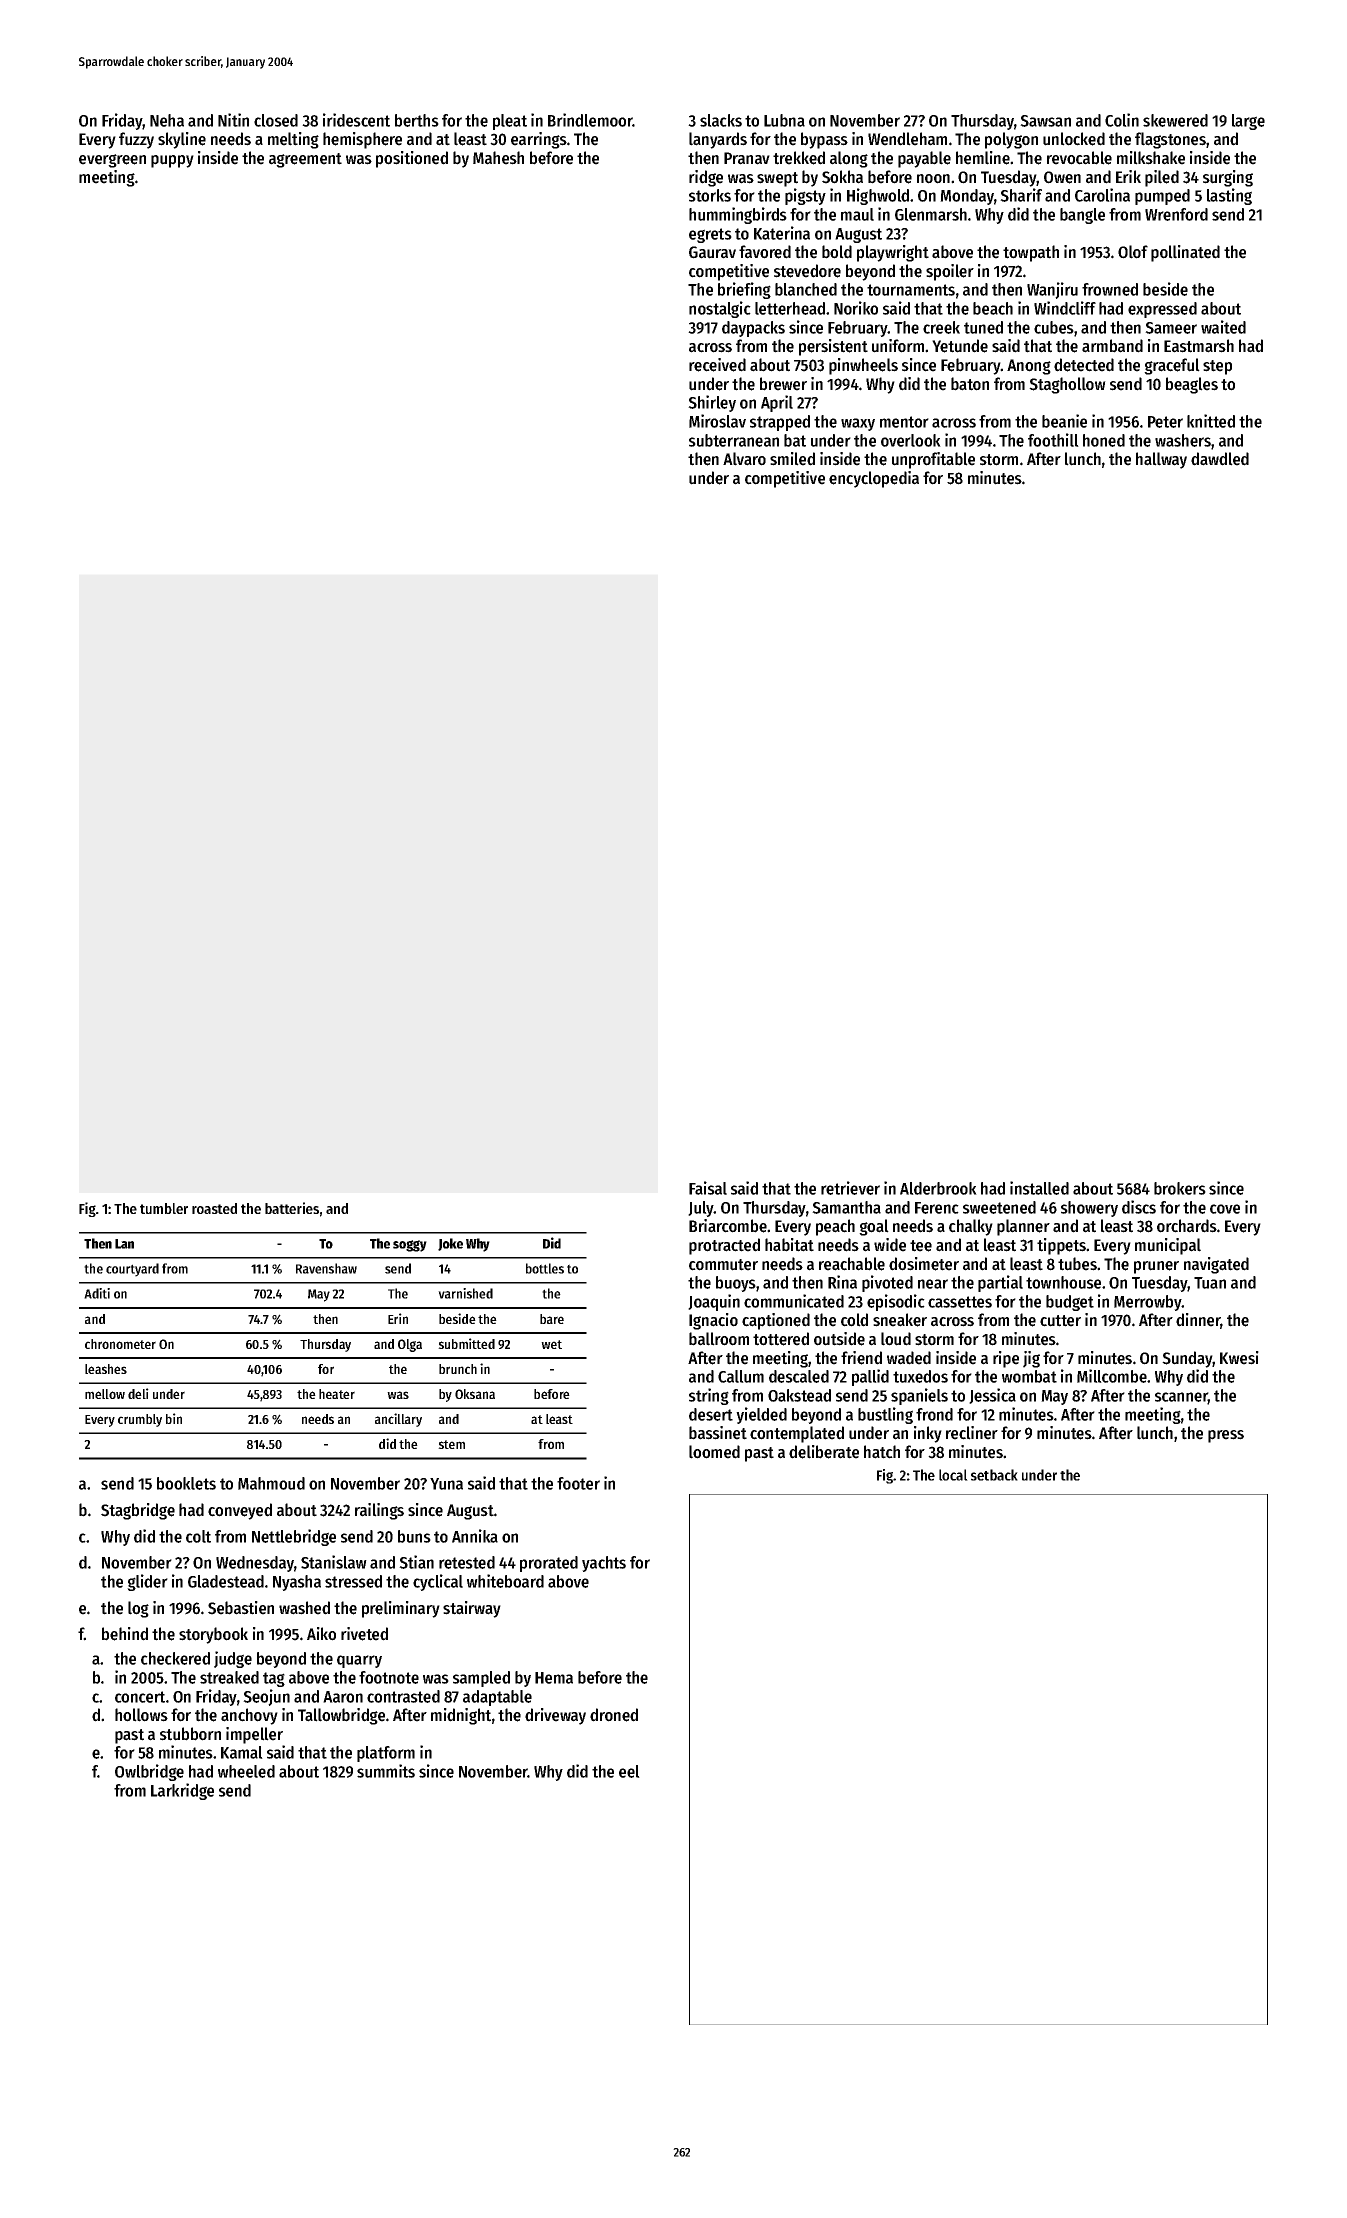 This document has width=1347, height=2218. What do you see at coordinates (254, 1735) in the document?
I see `impeller` at bounding box center [254, 1735].
